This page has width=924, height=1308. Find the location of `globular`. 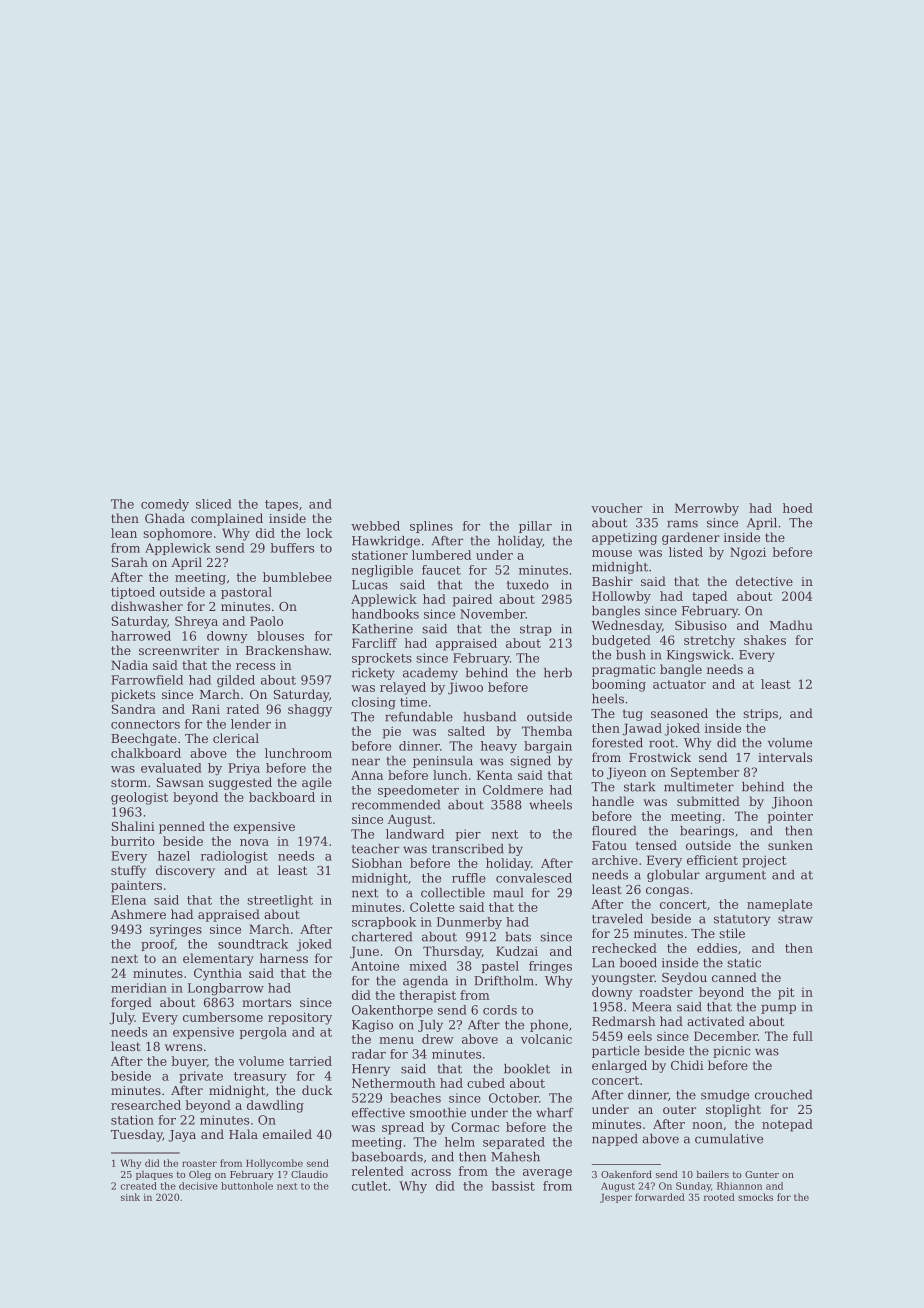

globular is located at coordinates (673, 876).
